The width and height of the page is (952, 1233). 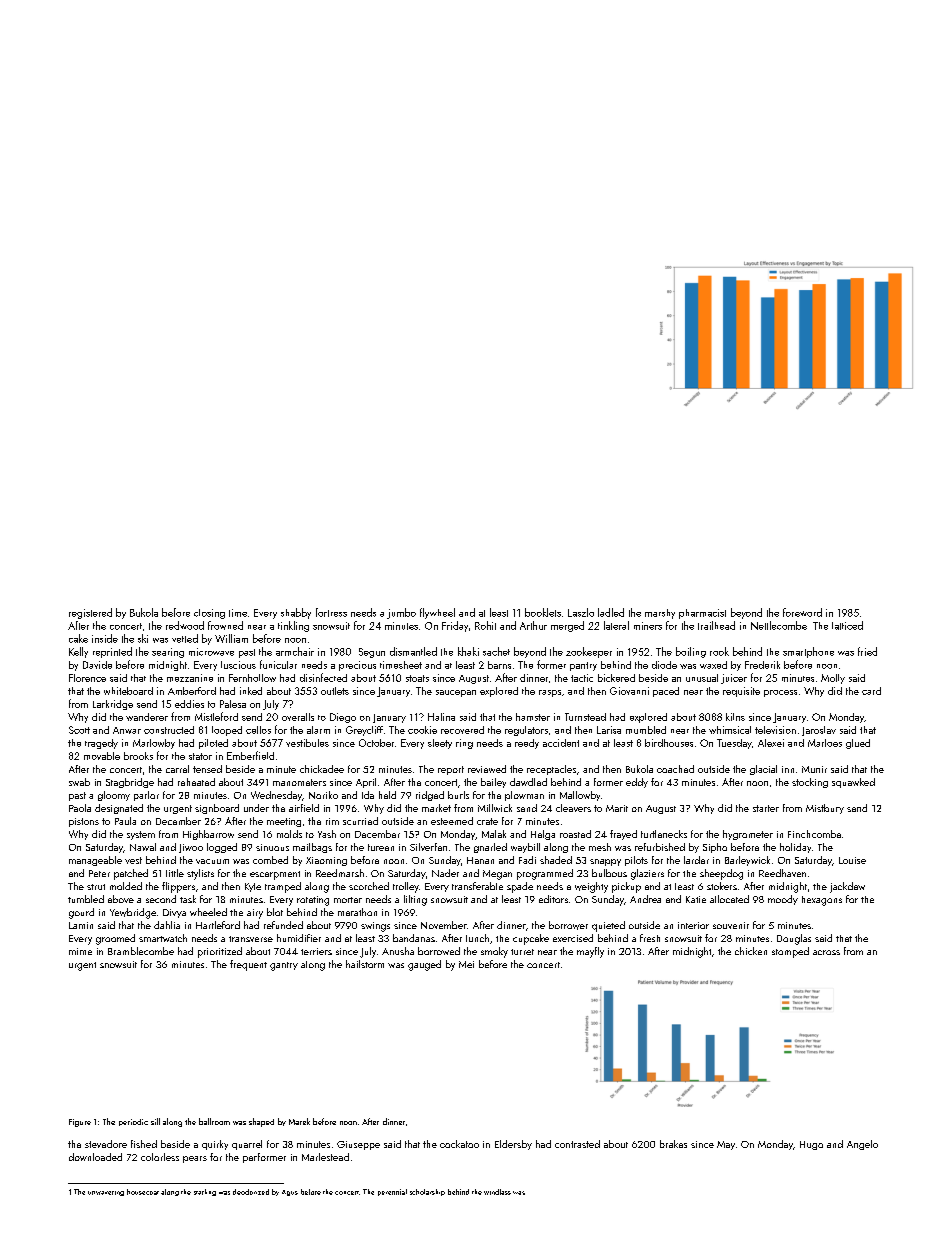 What do you see at coordinates (205, 1192) in the page?
I see `starling` at bounding box center [205, 1192].
